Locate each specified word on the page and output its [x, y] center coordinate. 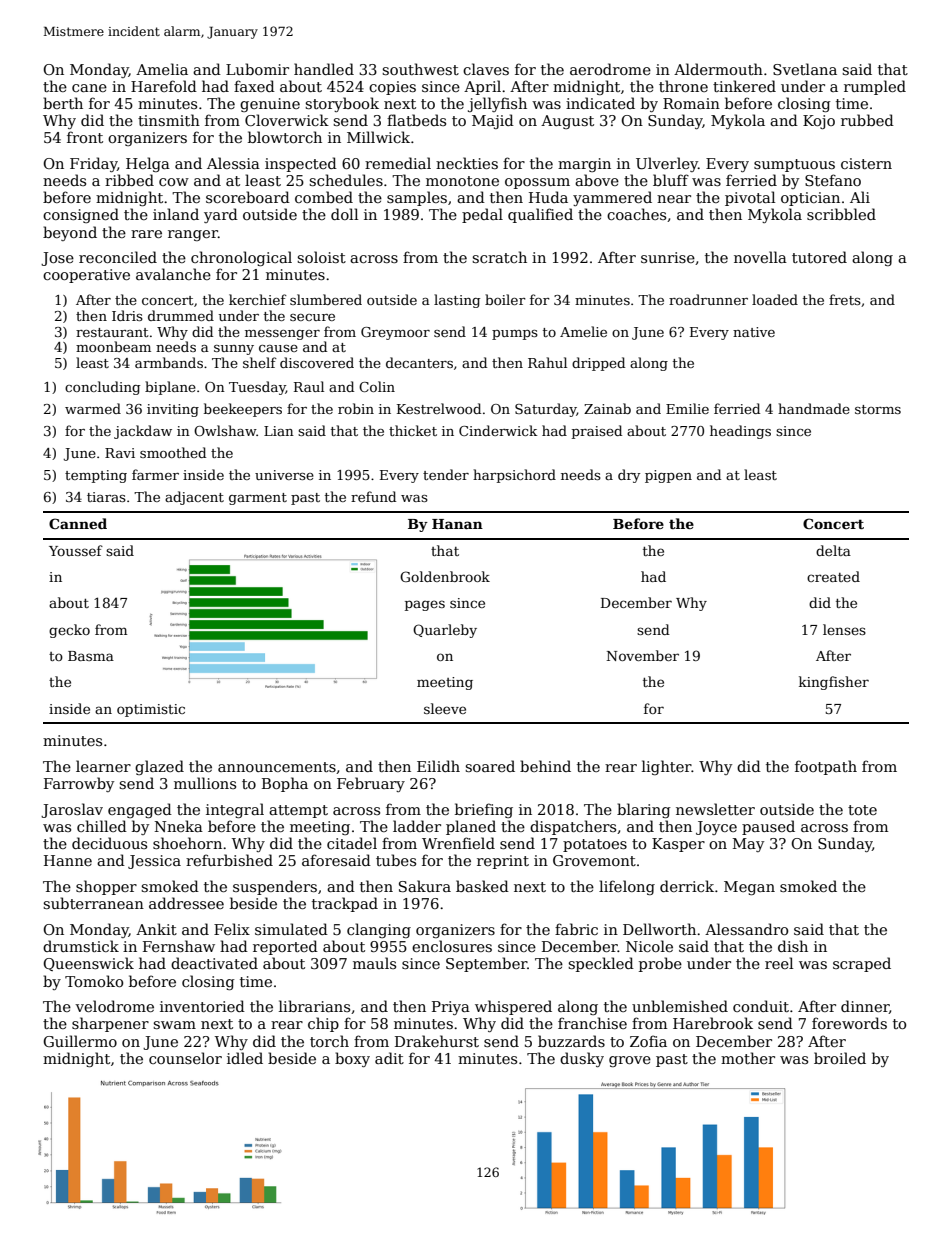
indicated [600, 103]
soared [490, 766]
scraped [862, 964]
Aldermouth [718, 69]
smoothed [173, 452]
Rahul [547, 362]
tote [862, 810]
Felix [232, 929]
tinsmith [169, 120]
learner [103, 766]
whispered [513, 1007]
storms [878, 409]
